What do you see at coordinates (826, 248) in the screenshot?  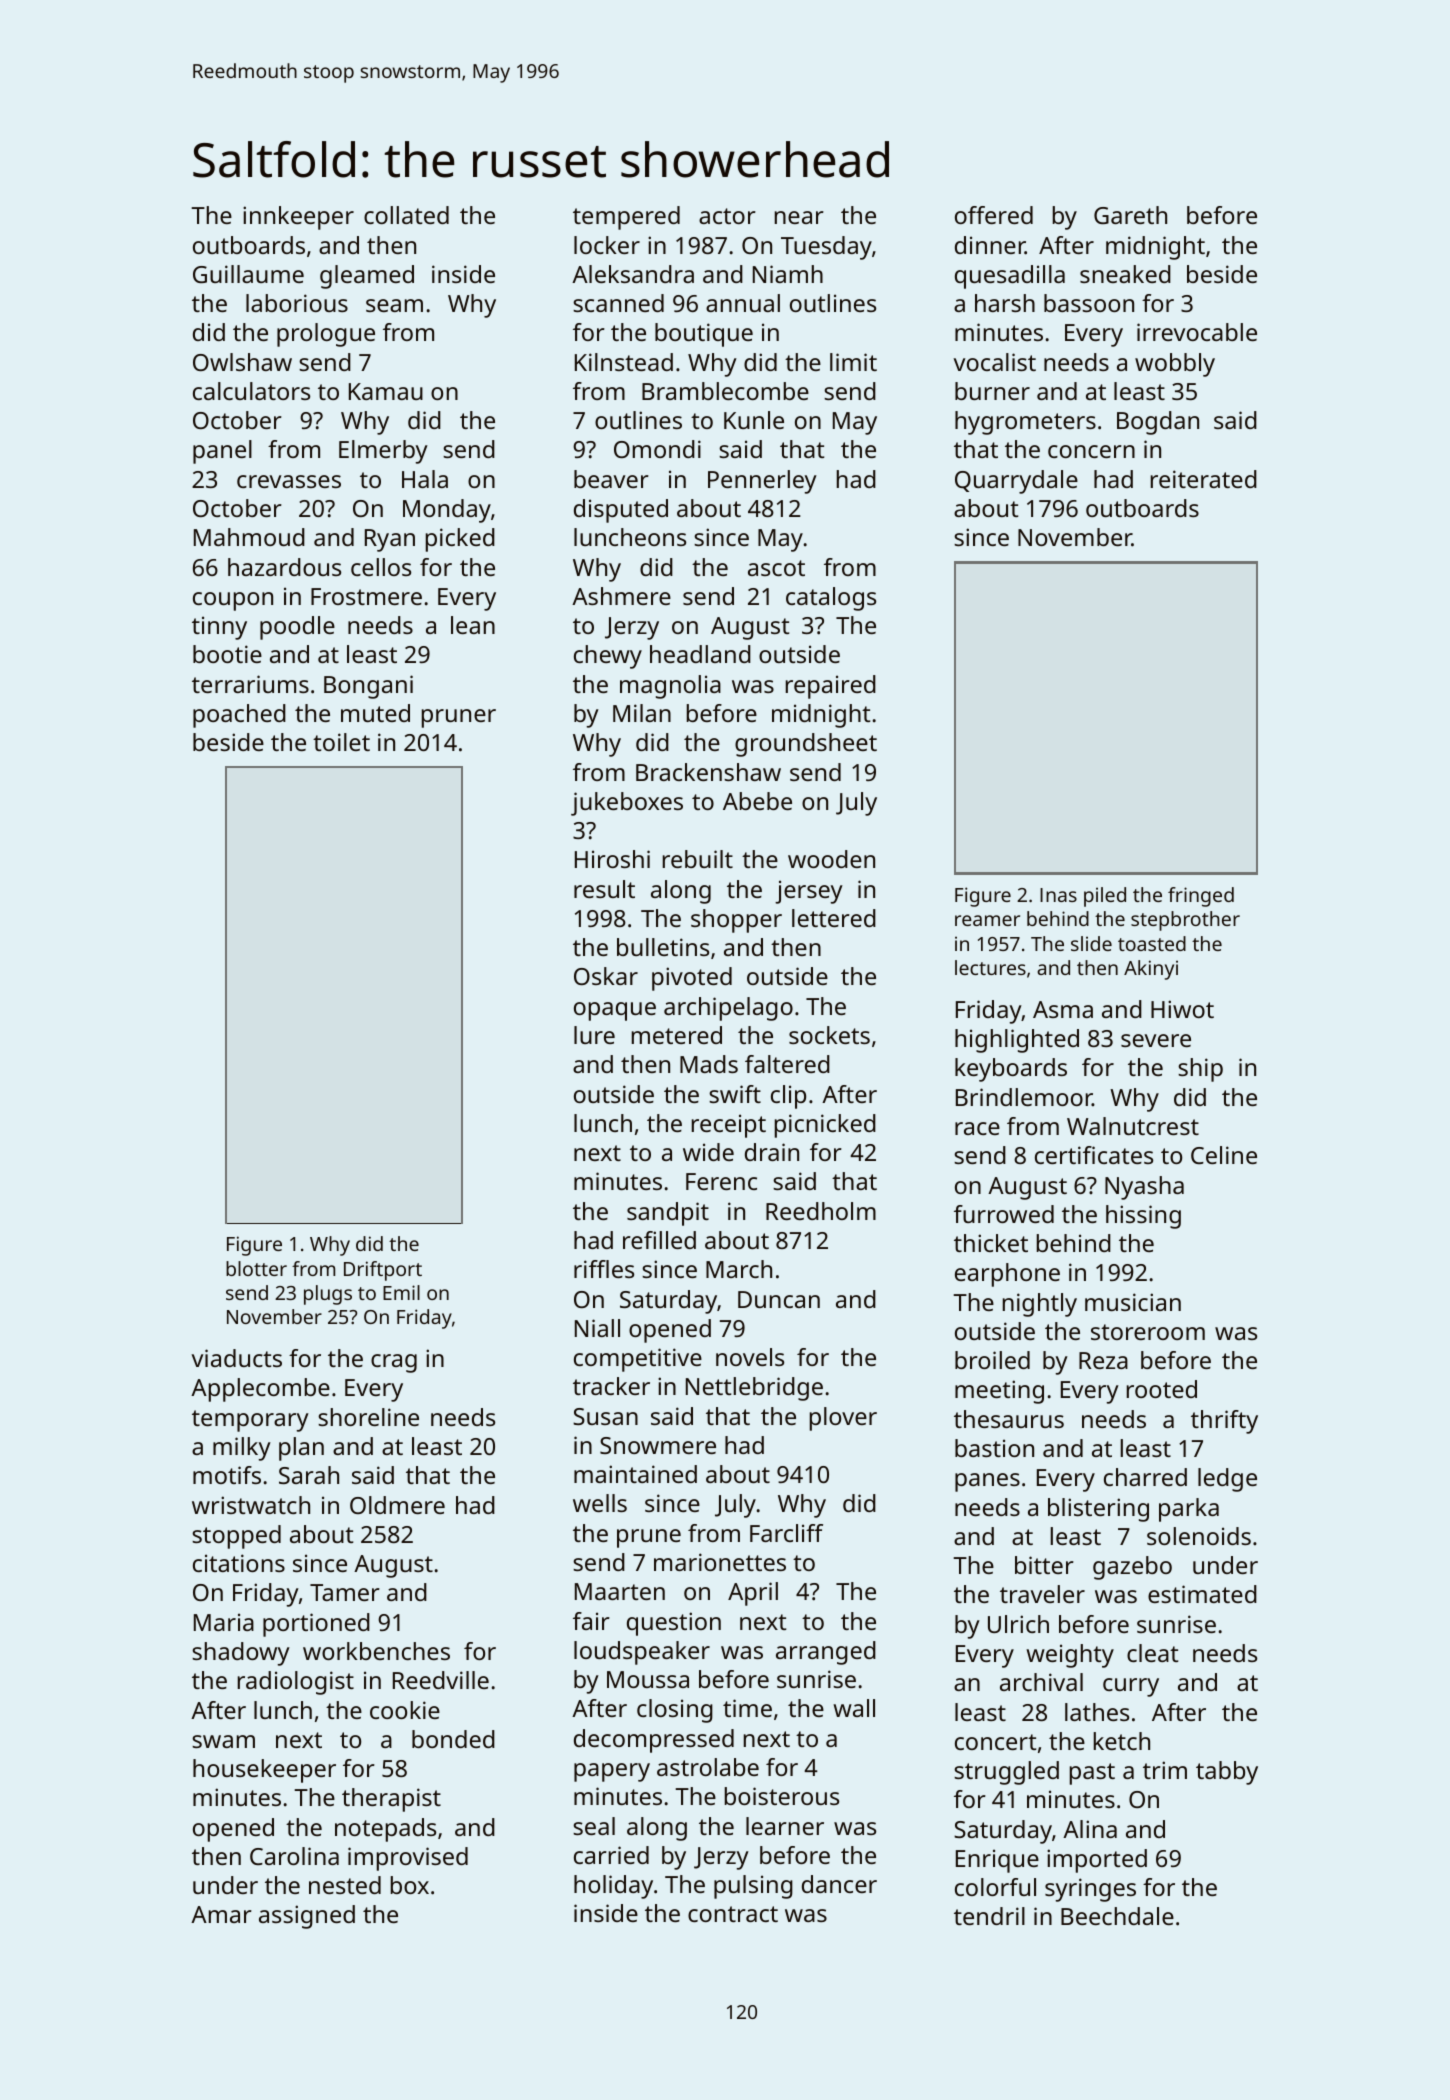 I see `Tuesday` at bounding box center [826, 248].
